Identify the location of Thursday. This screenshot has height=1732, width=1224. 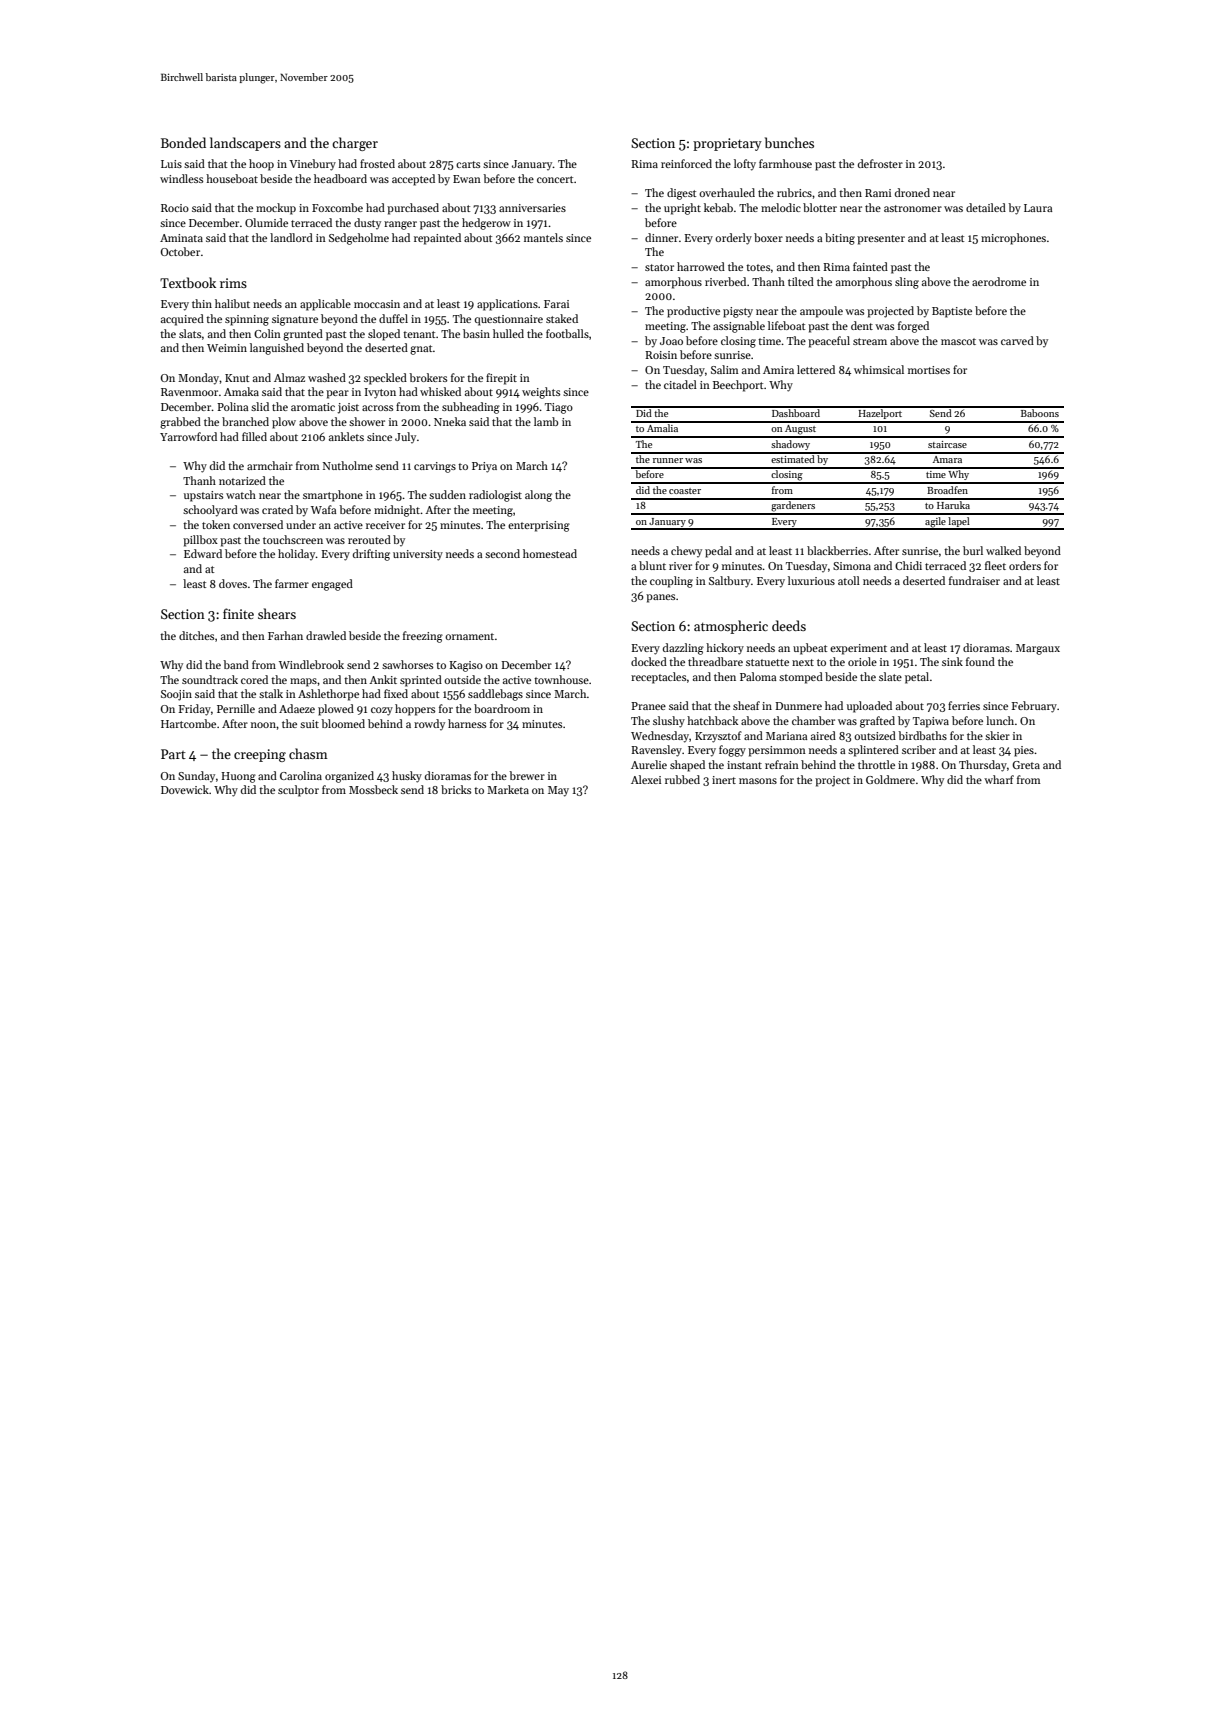
(983, 766).
